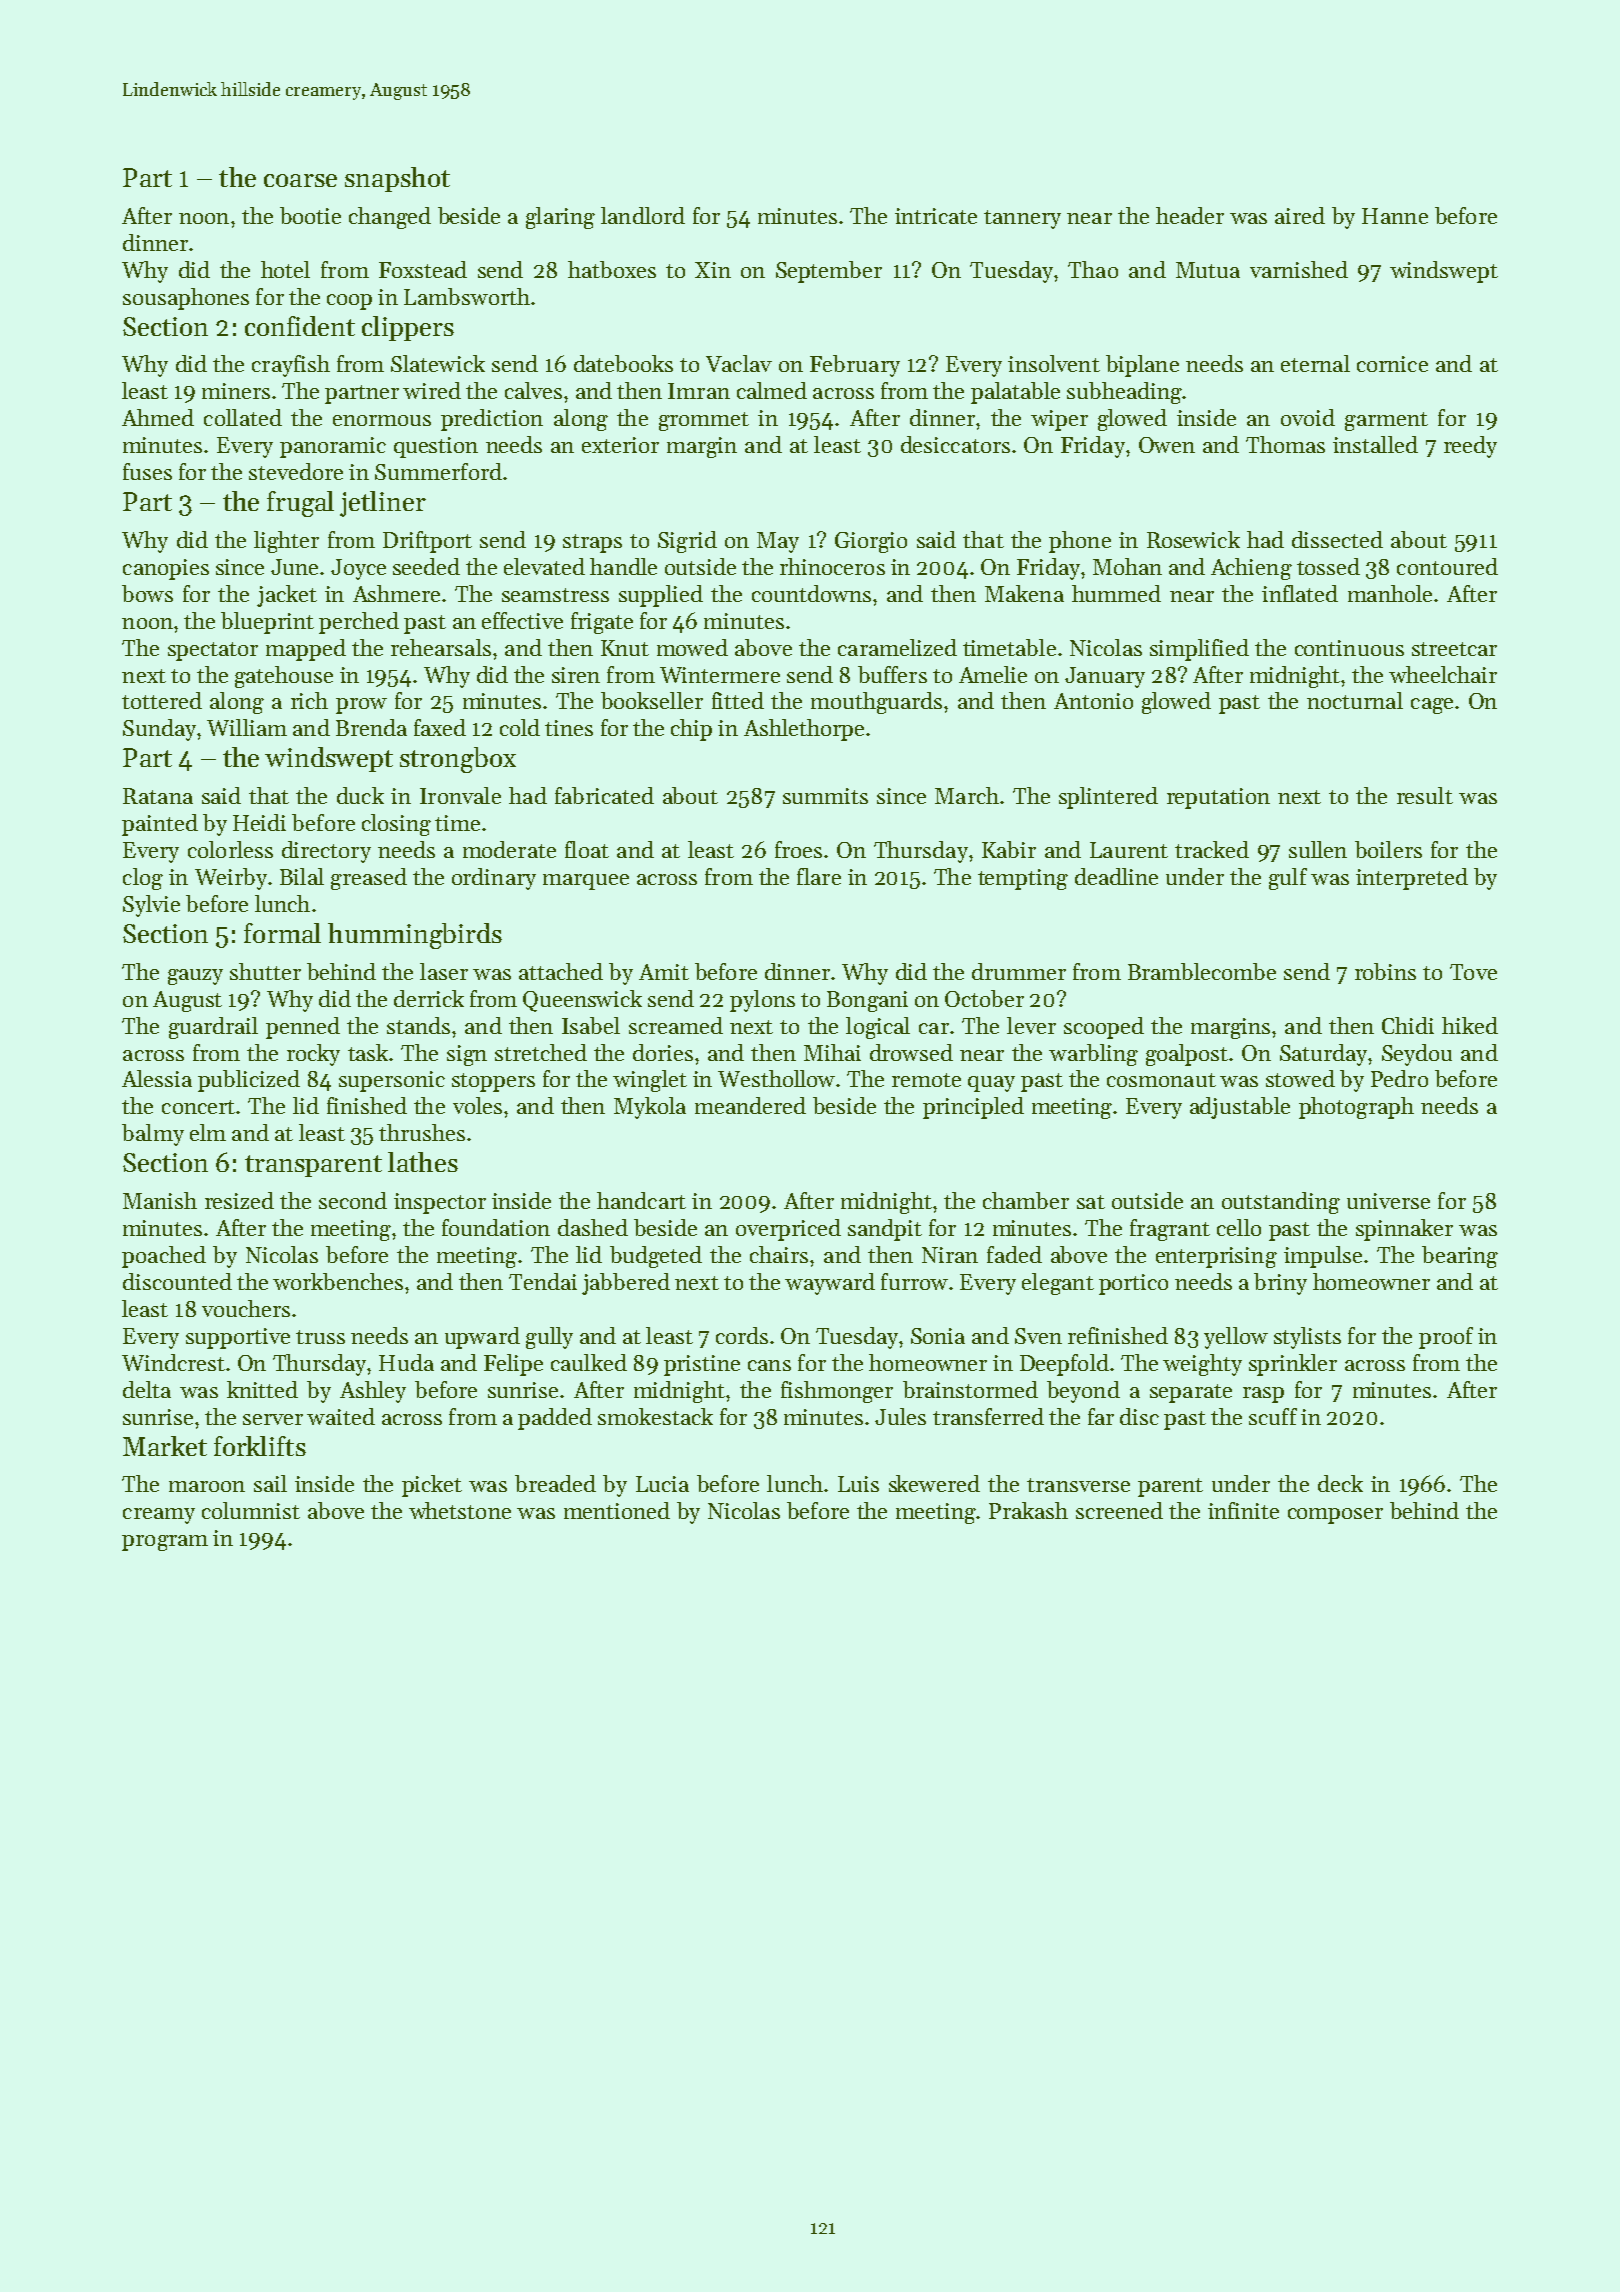 The height and width of the screenshot is (2292, 1620). Describe the element at coordinates (285, 269) in the screenshot. I see `hotel` at that location.
